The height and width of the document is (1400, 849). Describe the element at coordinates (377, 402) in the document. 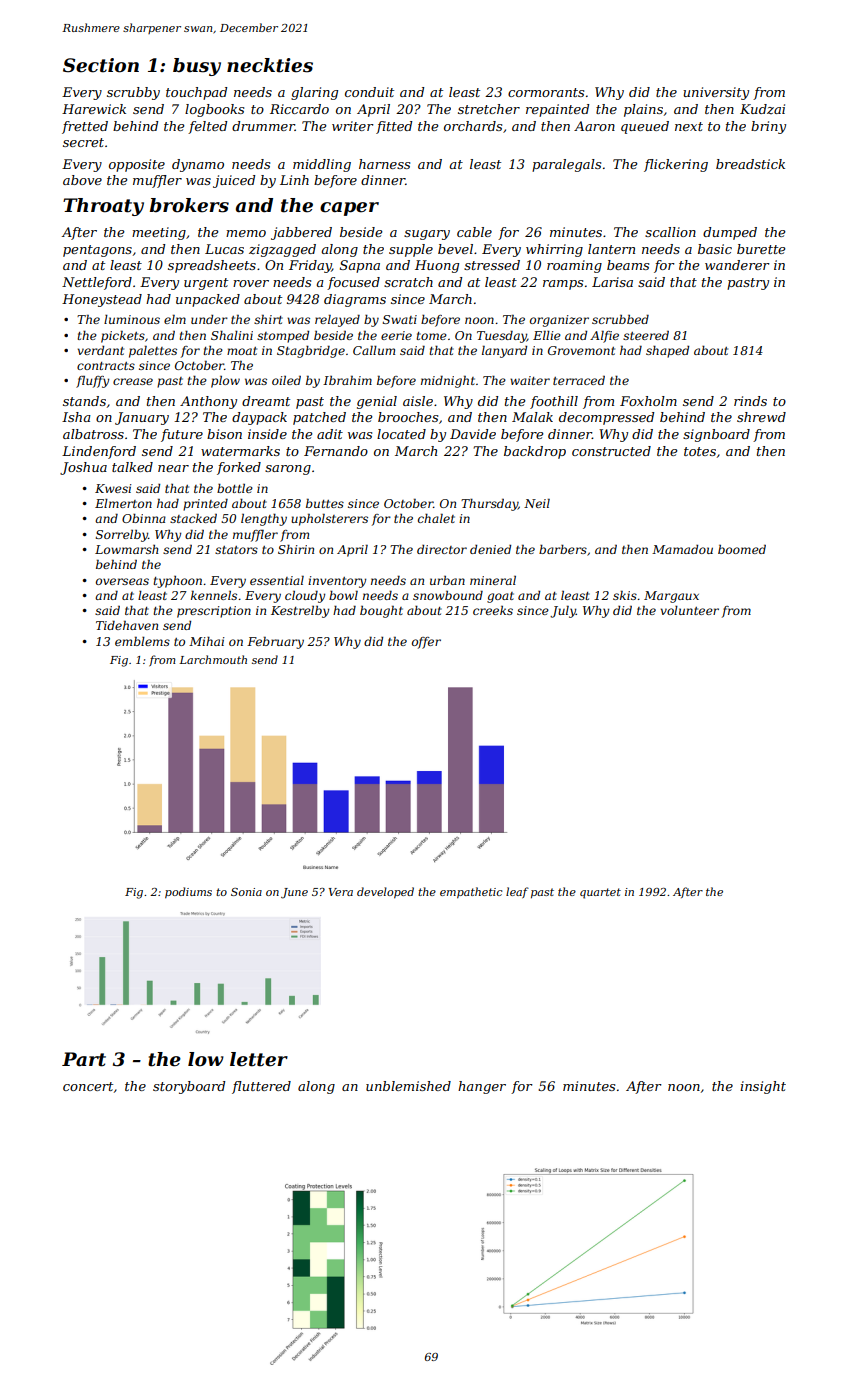

I see `genial` at that location.
